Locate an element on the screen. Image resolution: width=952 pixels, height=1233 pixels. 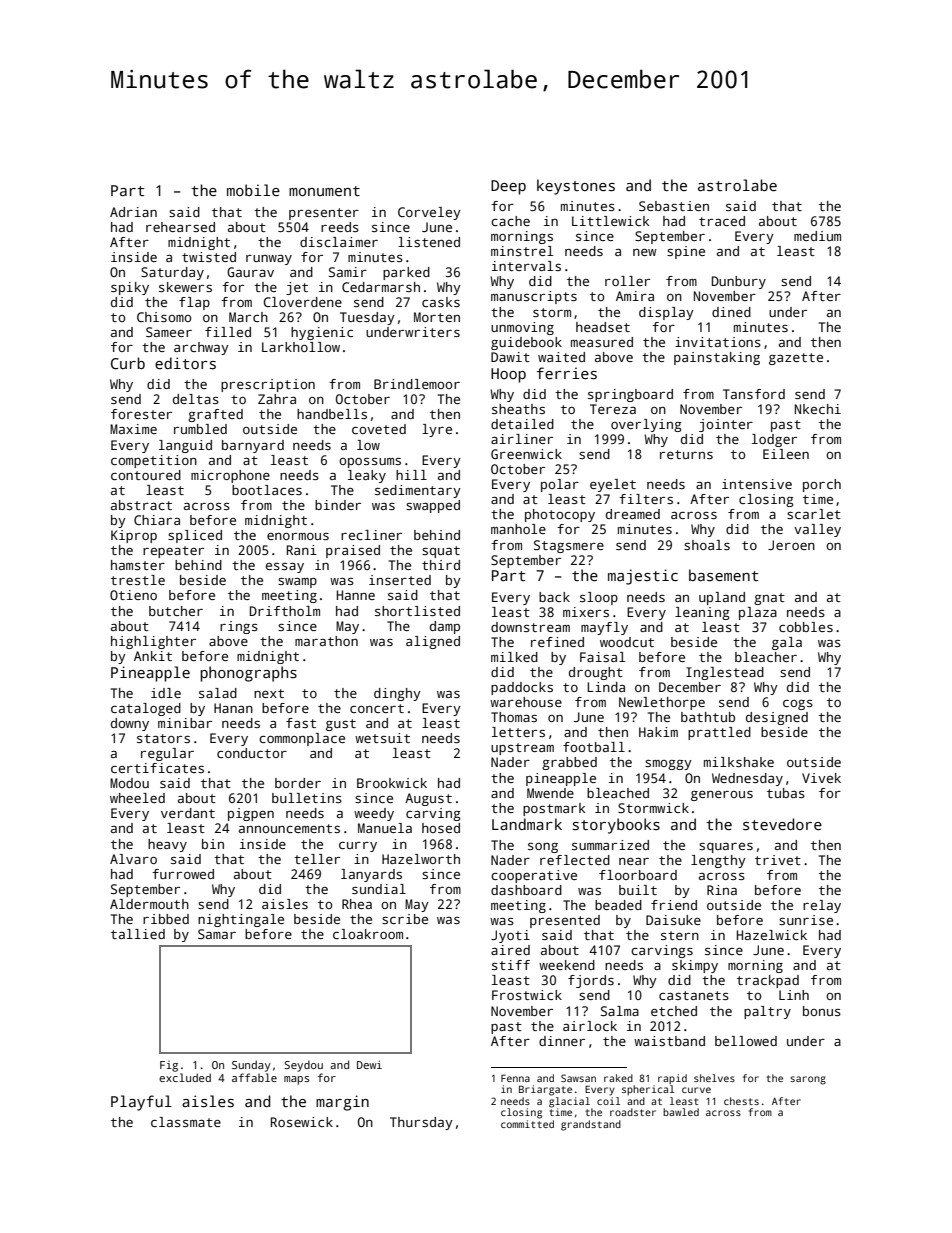
keystones is located at coordinates (576, 187).
